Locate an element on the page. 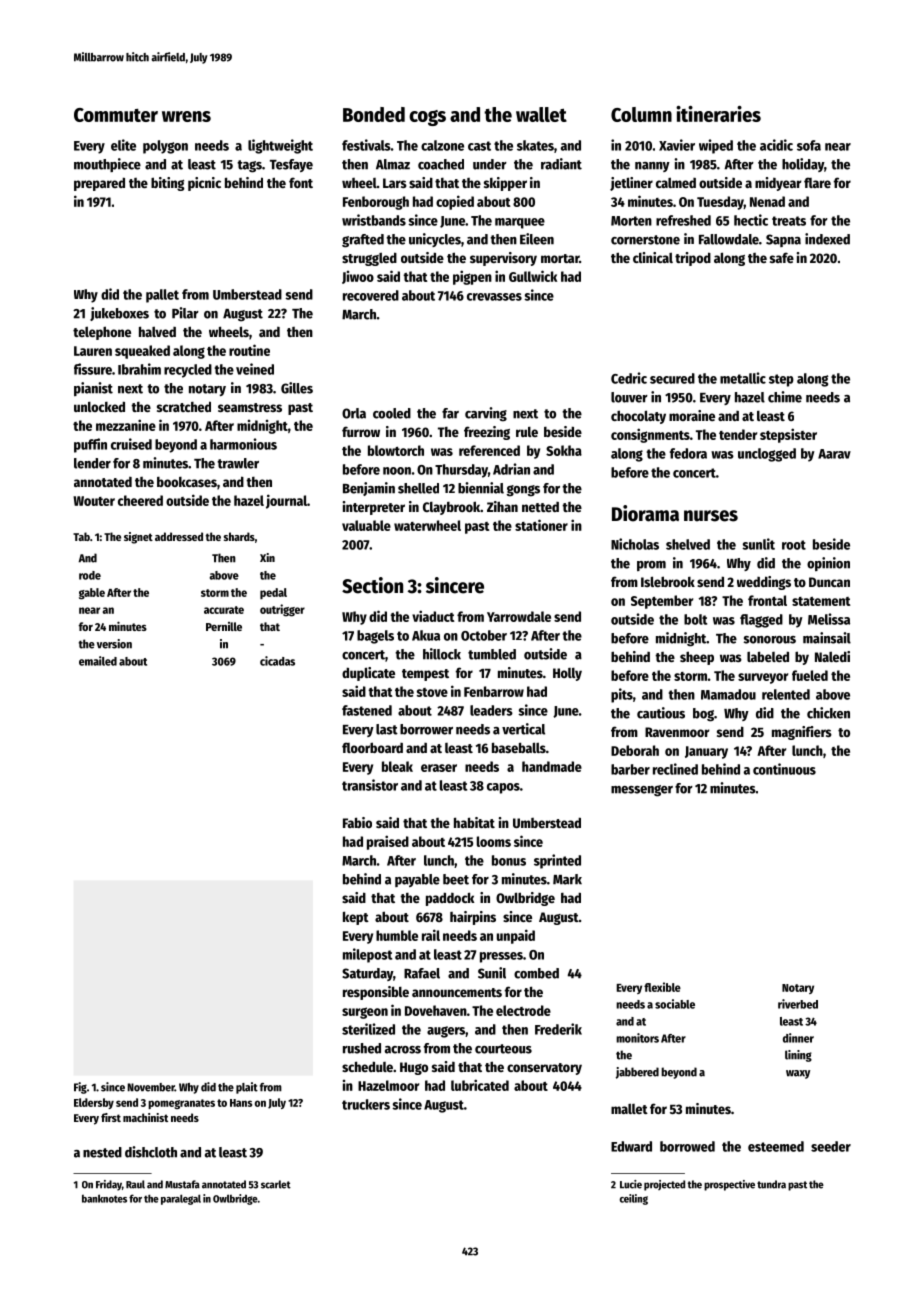 Image resolution: width=924 pixels, height=1308 pixels. Commuter is located at coordinates (116, 115).
